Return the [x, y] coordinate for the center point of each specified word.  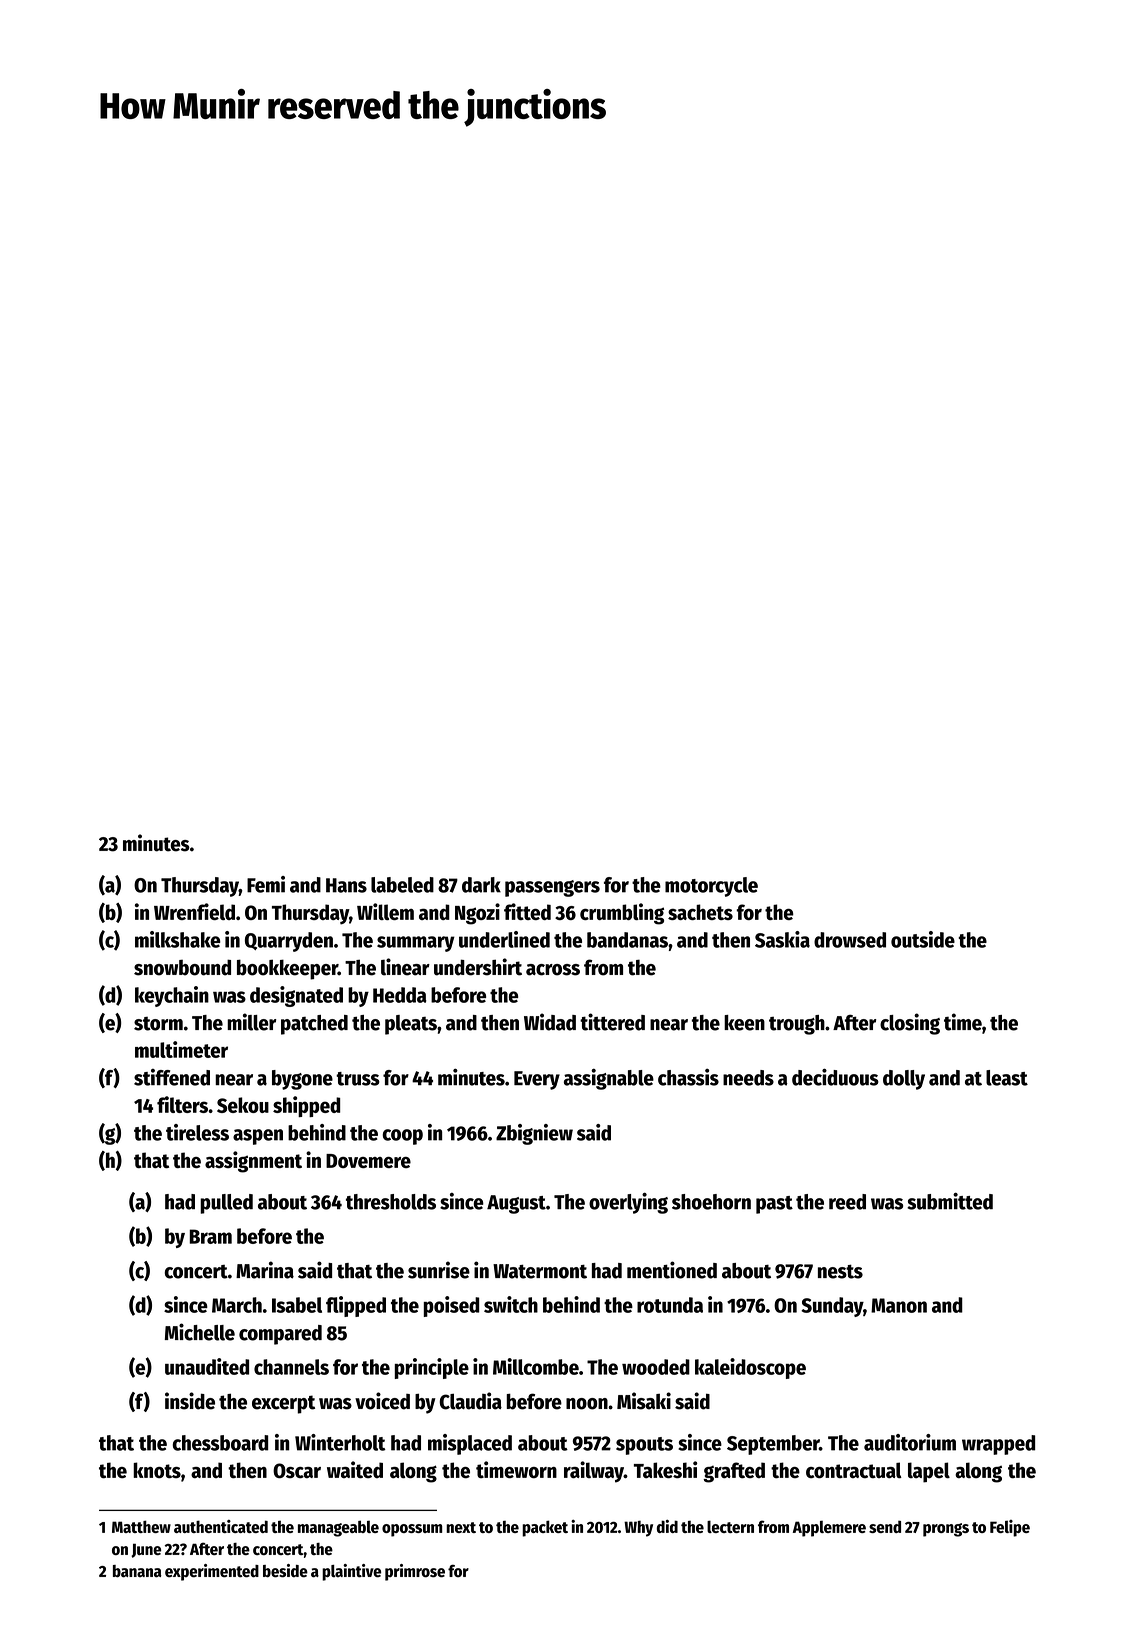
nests [840, 1271]
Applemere [829, 1528]
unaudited [207, 1366]
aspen [258, 1137]
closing [910, 1024]
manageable [338, 1528]
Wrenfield [194, 911]
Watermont [540, 1271]
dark [481, 885]
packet [545, 1528]
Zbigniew [534, 1134]
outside [923, 939]
